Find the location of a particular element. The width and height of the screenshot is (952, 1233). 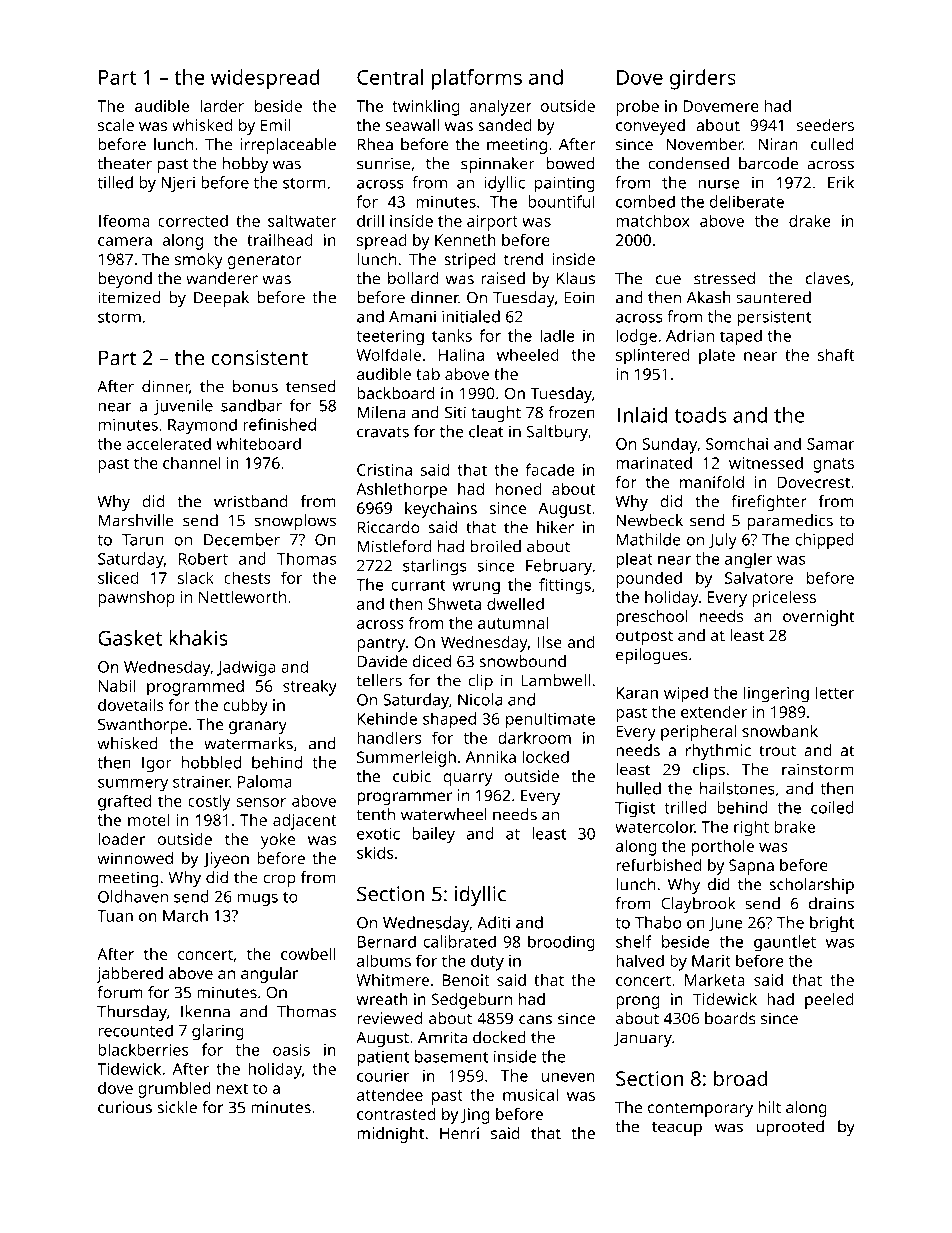

next is located at coordinates (232, 1088).
